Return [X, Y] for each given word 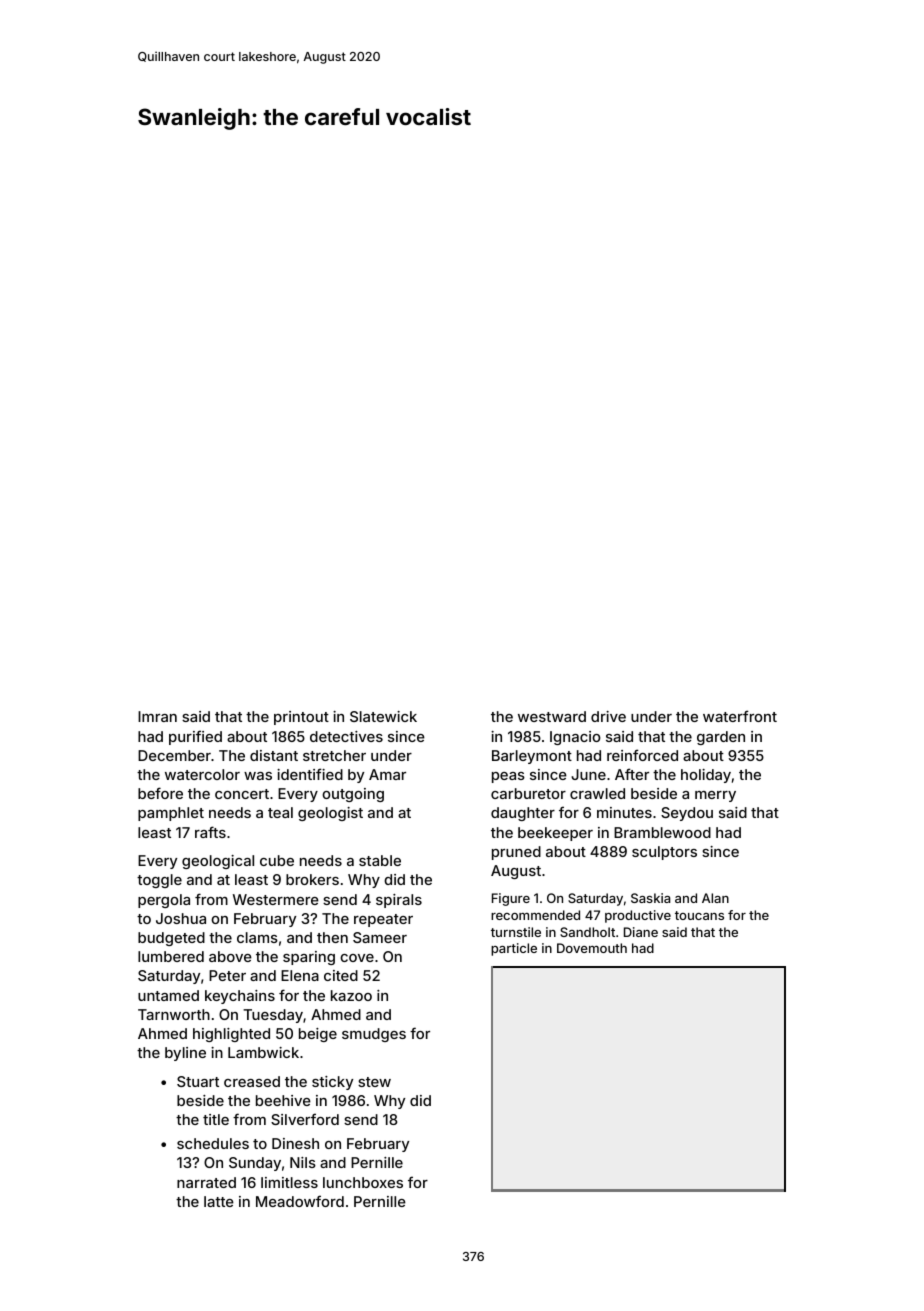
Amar [387, 774]
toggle [159, 881]
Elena [300, 975]
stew [374, 1082]
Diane [641, 932]
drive [608, 716]
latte [219, 1201]
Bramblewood [662, 832]
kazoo [351, 995]
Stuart [198, 1081]
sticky [332, 1083]
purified [195, 737]
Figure [511, 899]
